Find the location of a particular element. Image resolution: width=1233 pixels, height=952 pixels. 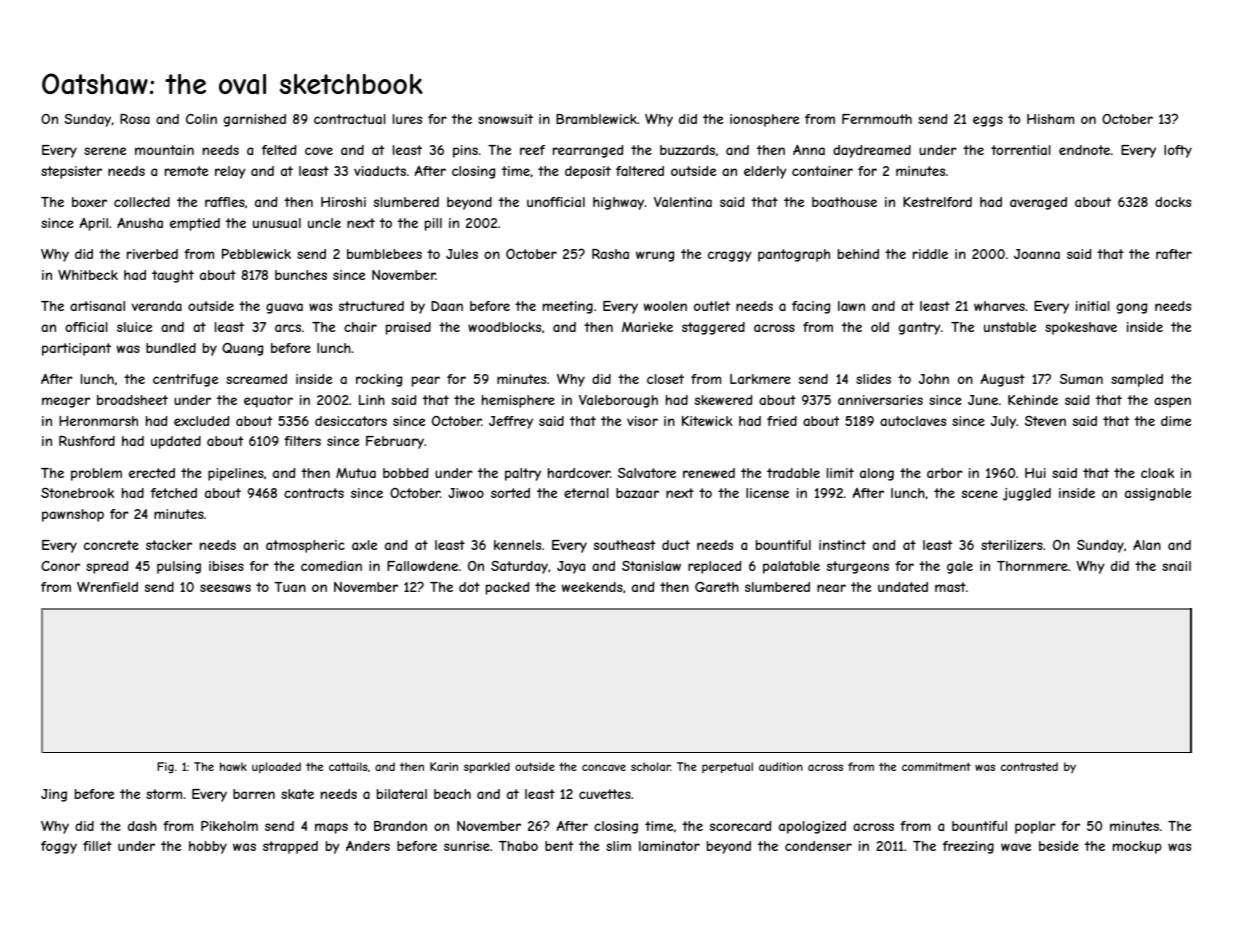

Rosa is located at coordinates (135, 119).
